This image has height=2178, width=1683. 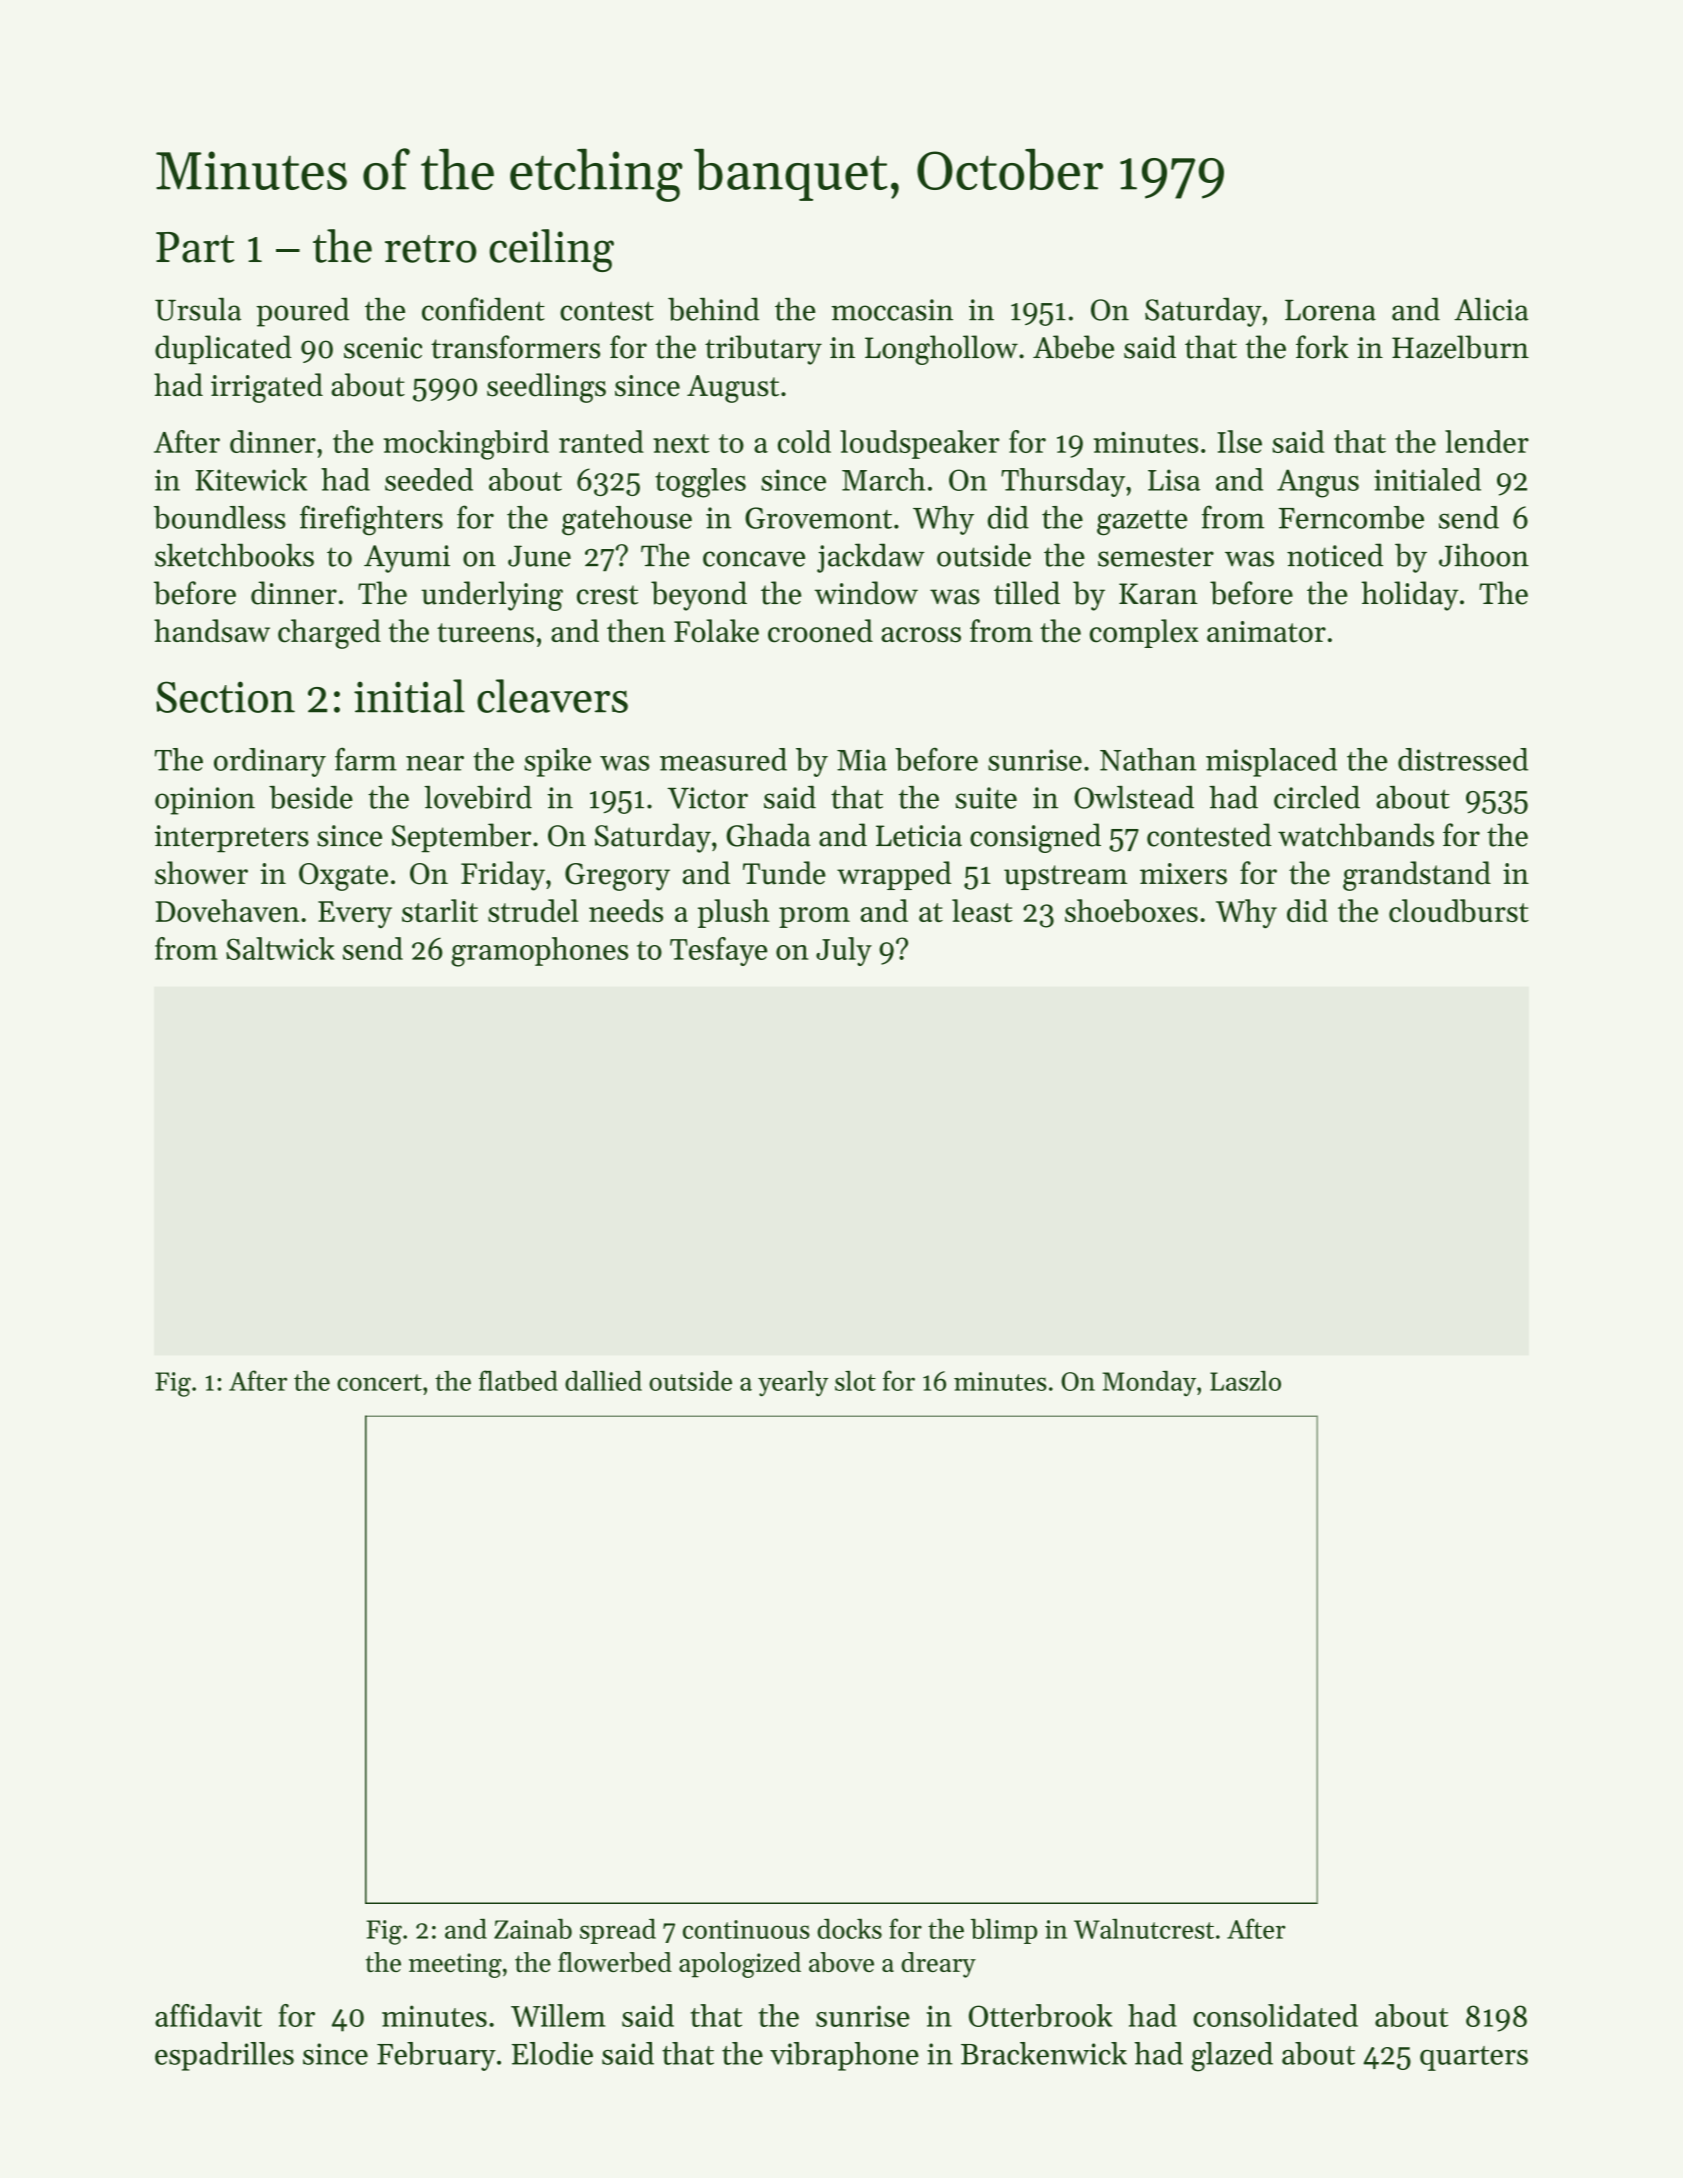 What do you see at coordinates (1044, 2053) in the image?
I see `Brackenwick` at bounding box center [1044, 2053].
